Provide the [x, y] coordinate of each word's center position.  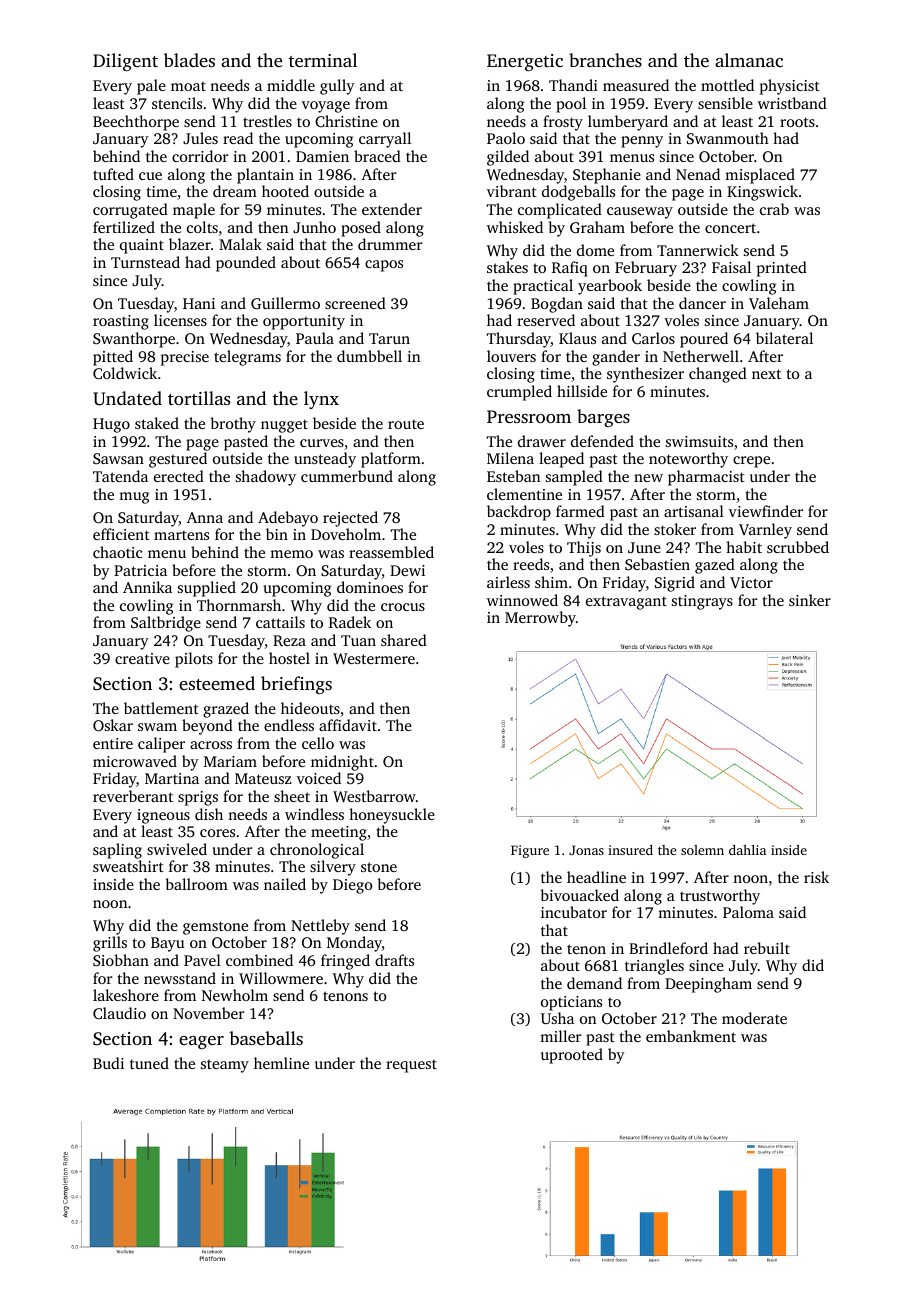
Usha [557, 1018]
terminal [323, 60]
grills [110, 944]
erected [179, 476]
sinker [810, 600]
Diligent [125, 62]
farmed [580, 511]
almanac [749, 60]
